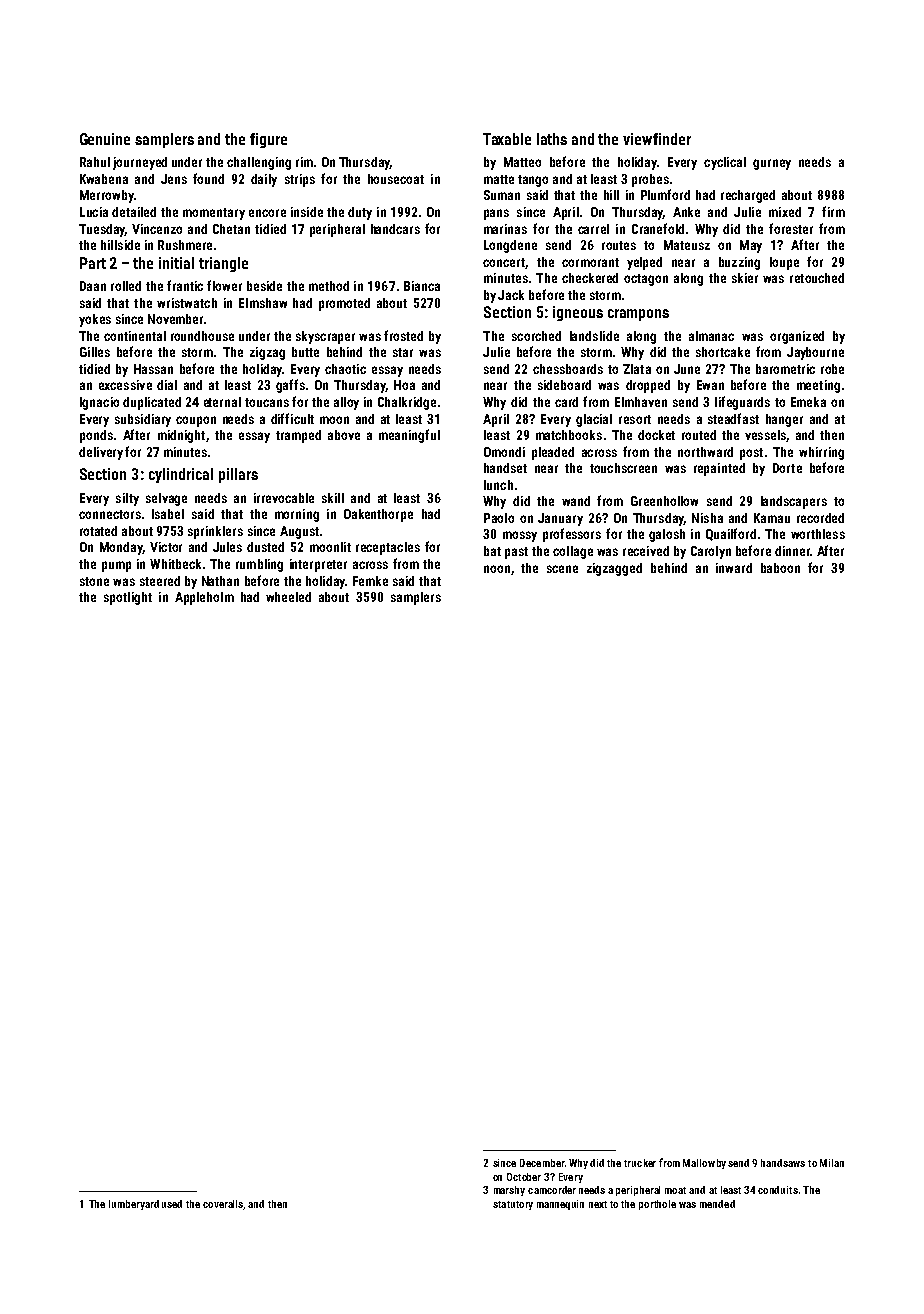 Image resolution: width=924 pixels, height=1314 pixels. Describe the element at coordinates (552, 139) in the screenshot. I see `laths` at that location.
